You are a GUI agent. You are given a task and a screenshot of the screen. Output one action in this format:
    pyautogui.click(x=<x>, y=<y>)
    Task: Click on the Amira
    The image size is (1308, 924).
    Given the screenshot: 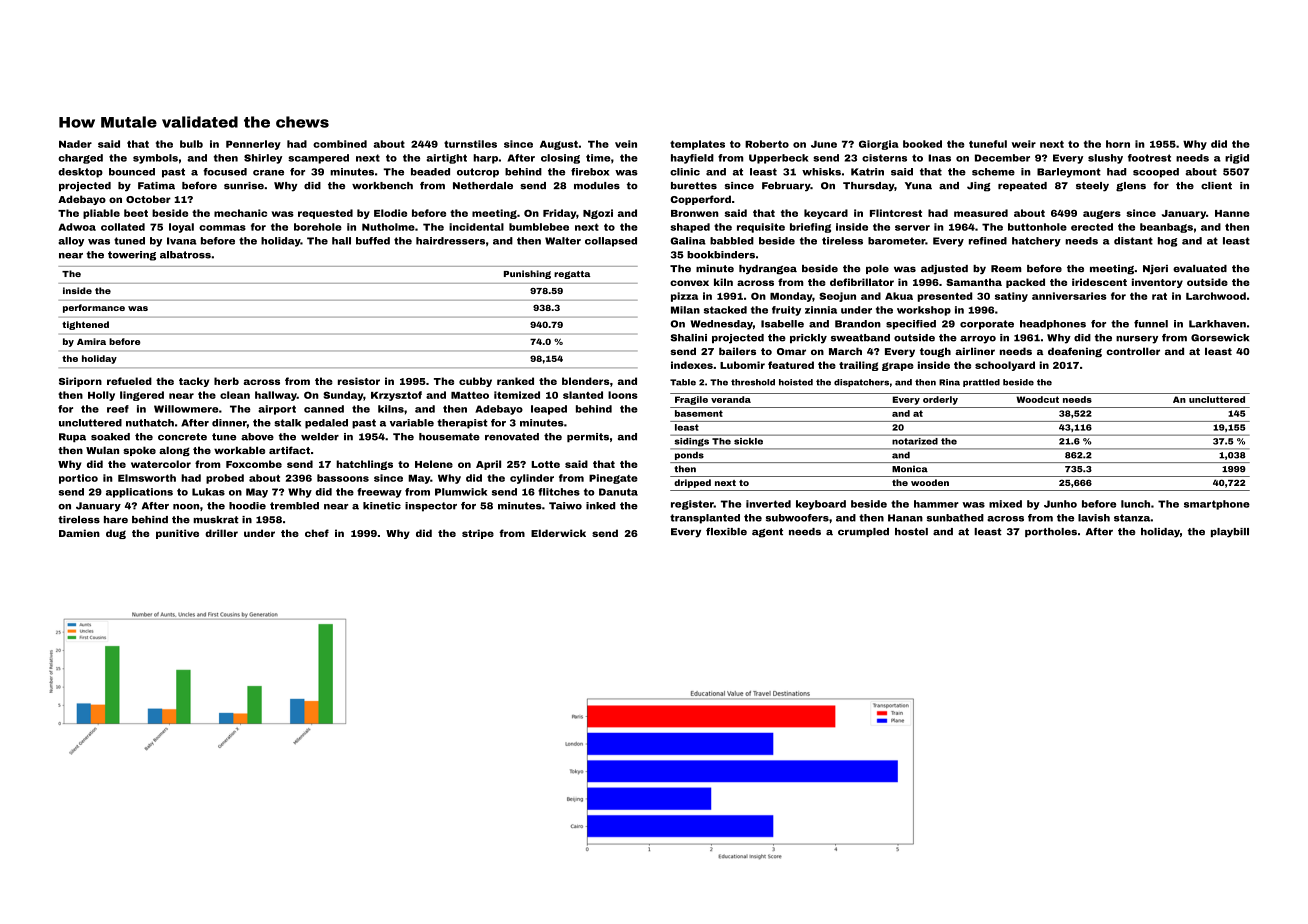 What is the action you would take?
    pyautogui.click(x=91, y=341)
